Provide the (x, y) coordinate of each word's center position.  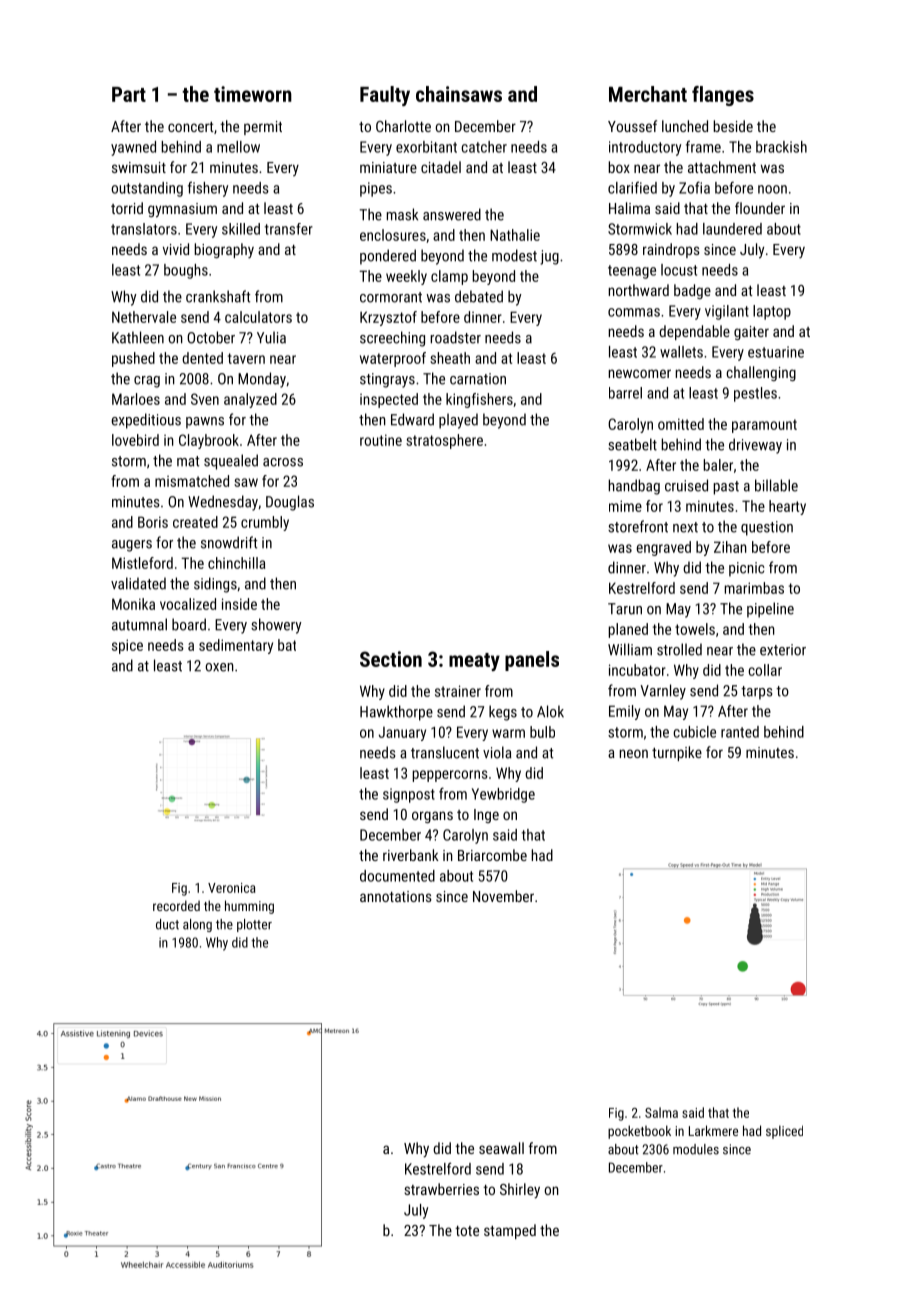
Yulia (271, 337)
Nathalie (515, 235)
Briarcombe (492, 855)
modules (696, 1149)
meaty (474, 662)
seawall (501, 1148)
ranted (740, 732)
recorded (176, 905)
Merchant (648, 94)
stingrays (387, 380)
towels (695, 629)
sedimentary (236, 646)
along (197, 925)
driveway (755, 446)
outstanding (147, 189)
